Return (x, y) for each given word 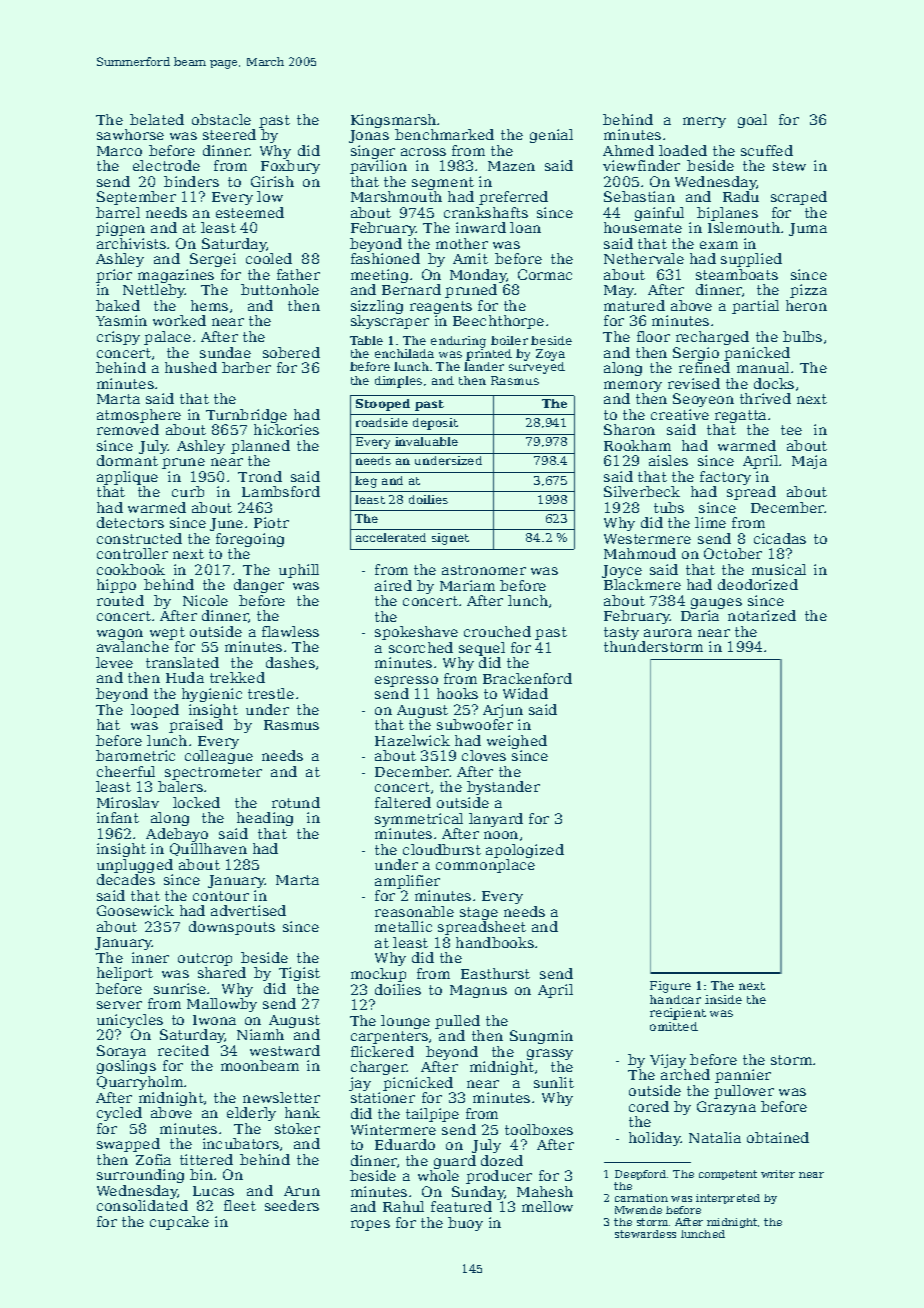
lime (710, 522)
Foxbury (290, 167)
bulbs (802, 336)
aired (393, 585)
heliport (125, 974)
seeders (292, 1205)
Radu (741, 196)
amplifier (407, 882)
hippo (116, 586)
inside (723, 999)
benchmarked (444, 134)
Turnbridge (246, 416)
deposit (435, 424)
